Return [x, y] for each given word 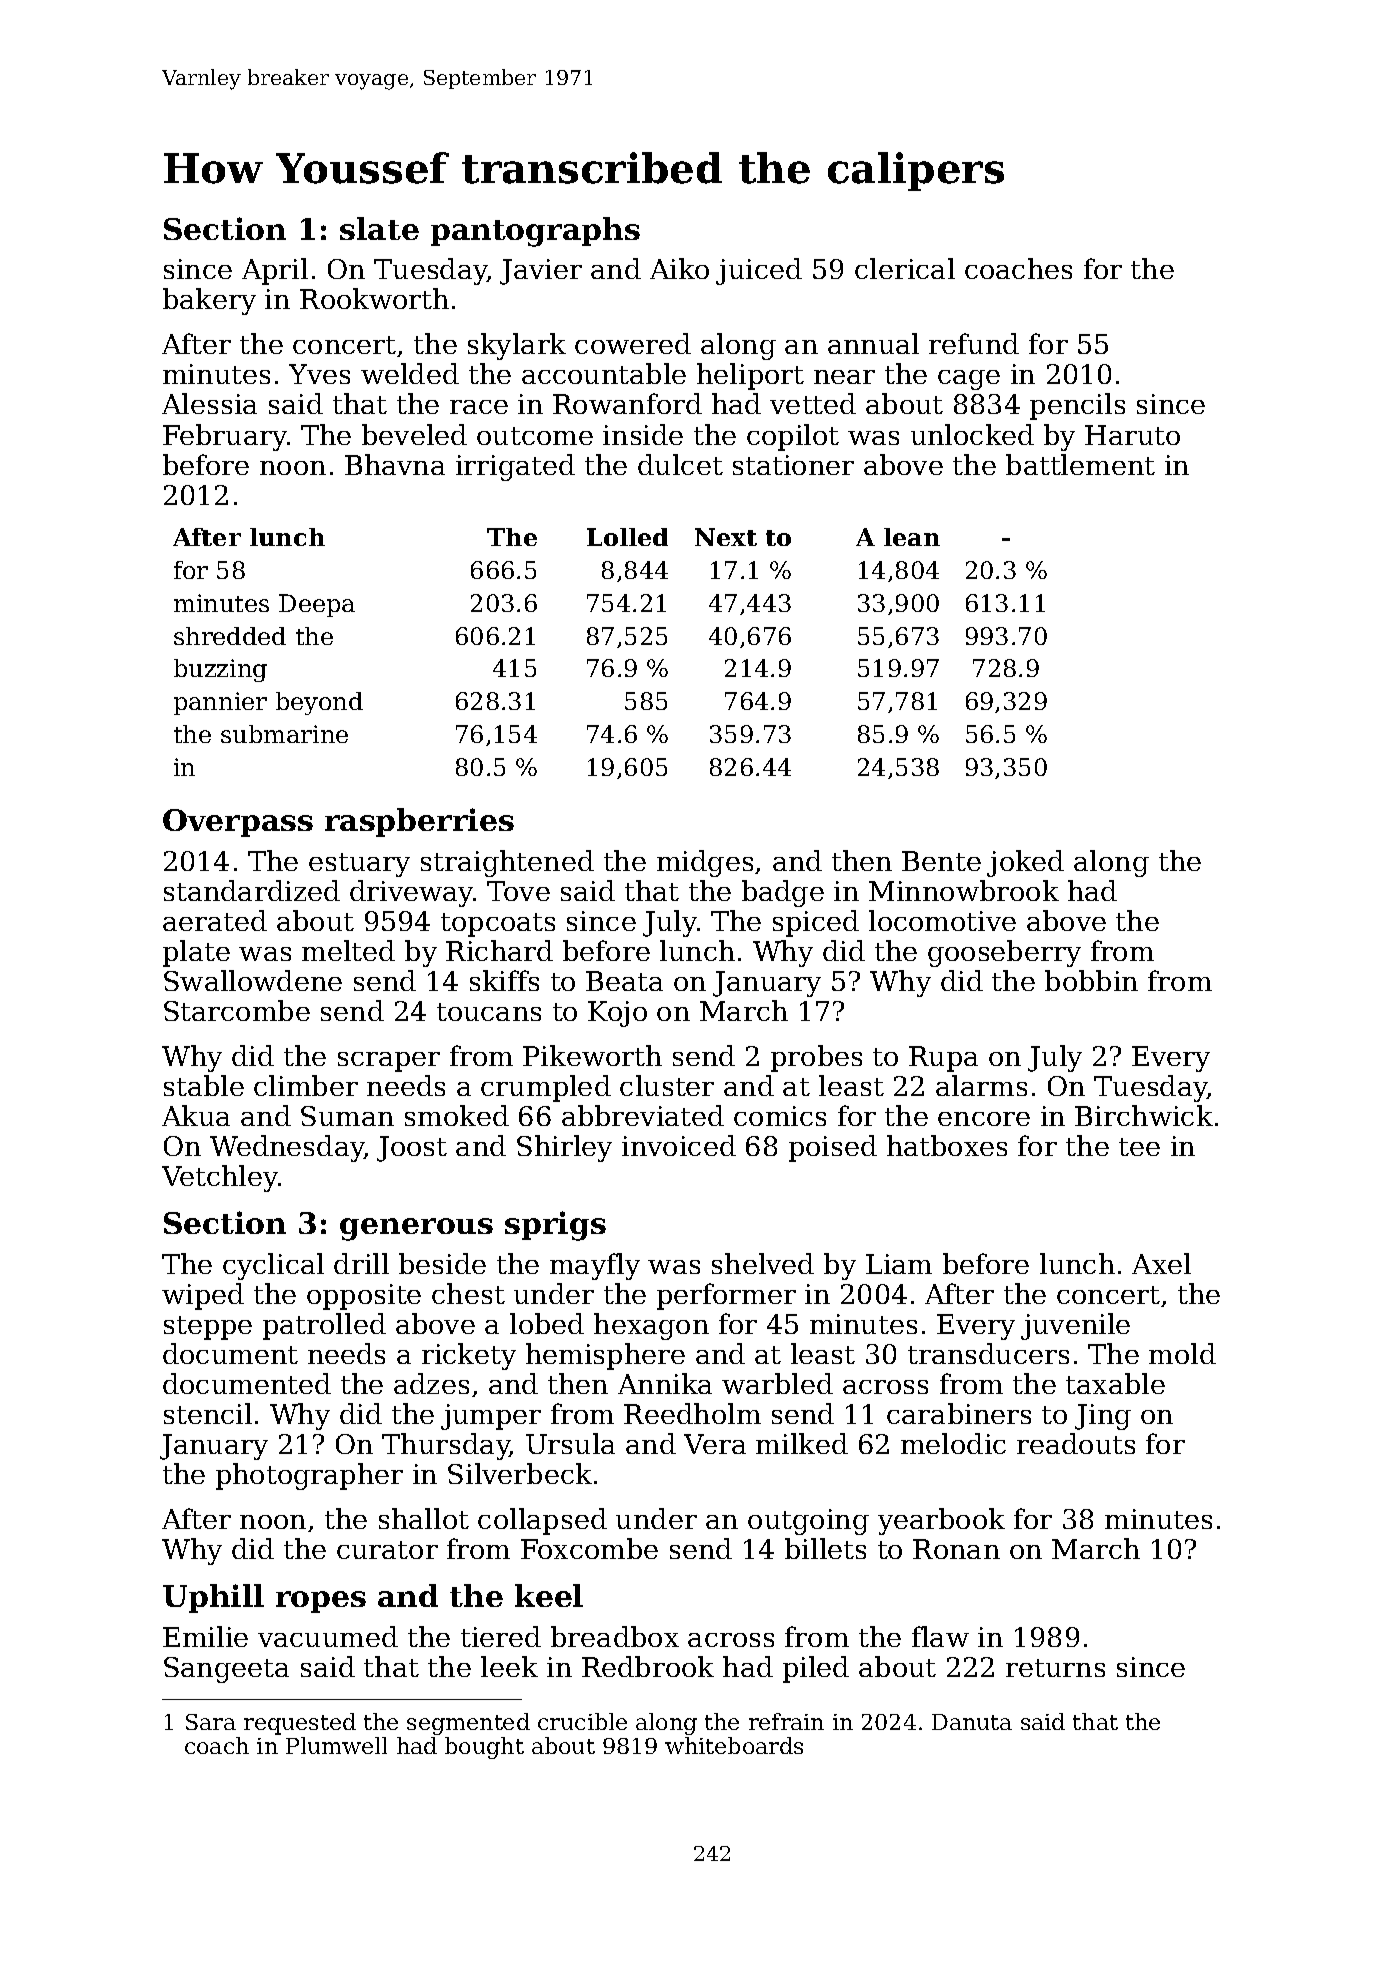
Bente [941, 861]
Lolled [627, 537]
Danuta [972, 1722]
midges [705, 863]
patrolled [324, 1326]
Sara [211, 1722]
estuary [359, 865]
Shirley [564, 1148]
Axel [1161, 1263]
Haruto [1132, 435]
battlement [1080, 464]
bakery [209, 301]
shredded [230, 636]
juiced [759, 271]
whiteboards [734, 1745]
